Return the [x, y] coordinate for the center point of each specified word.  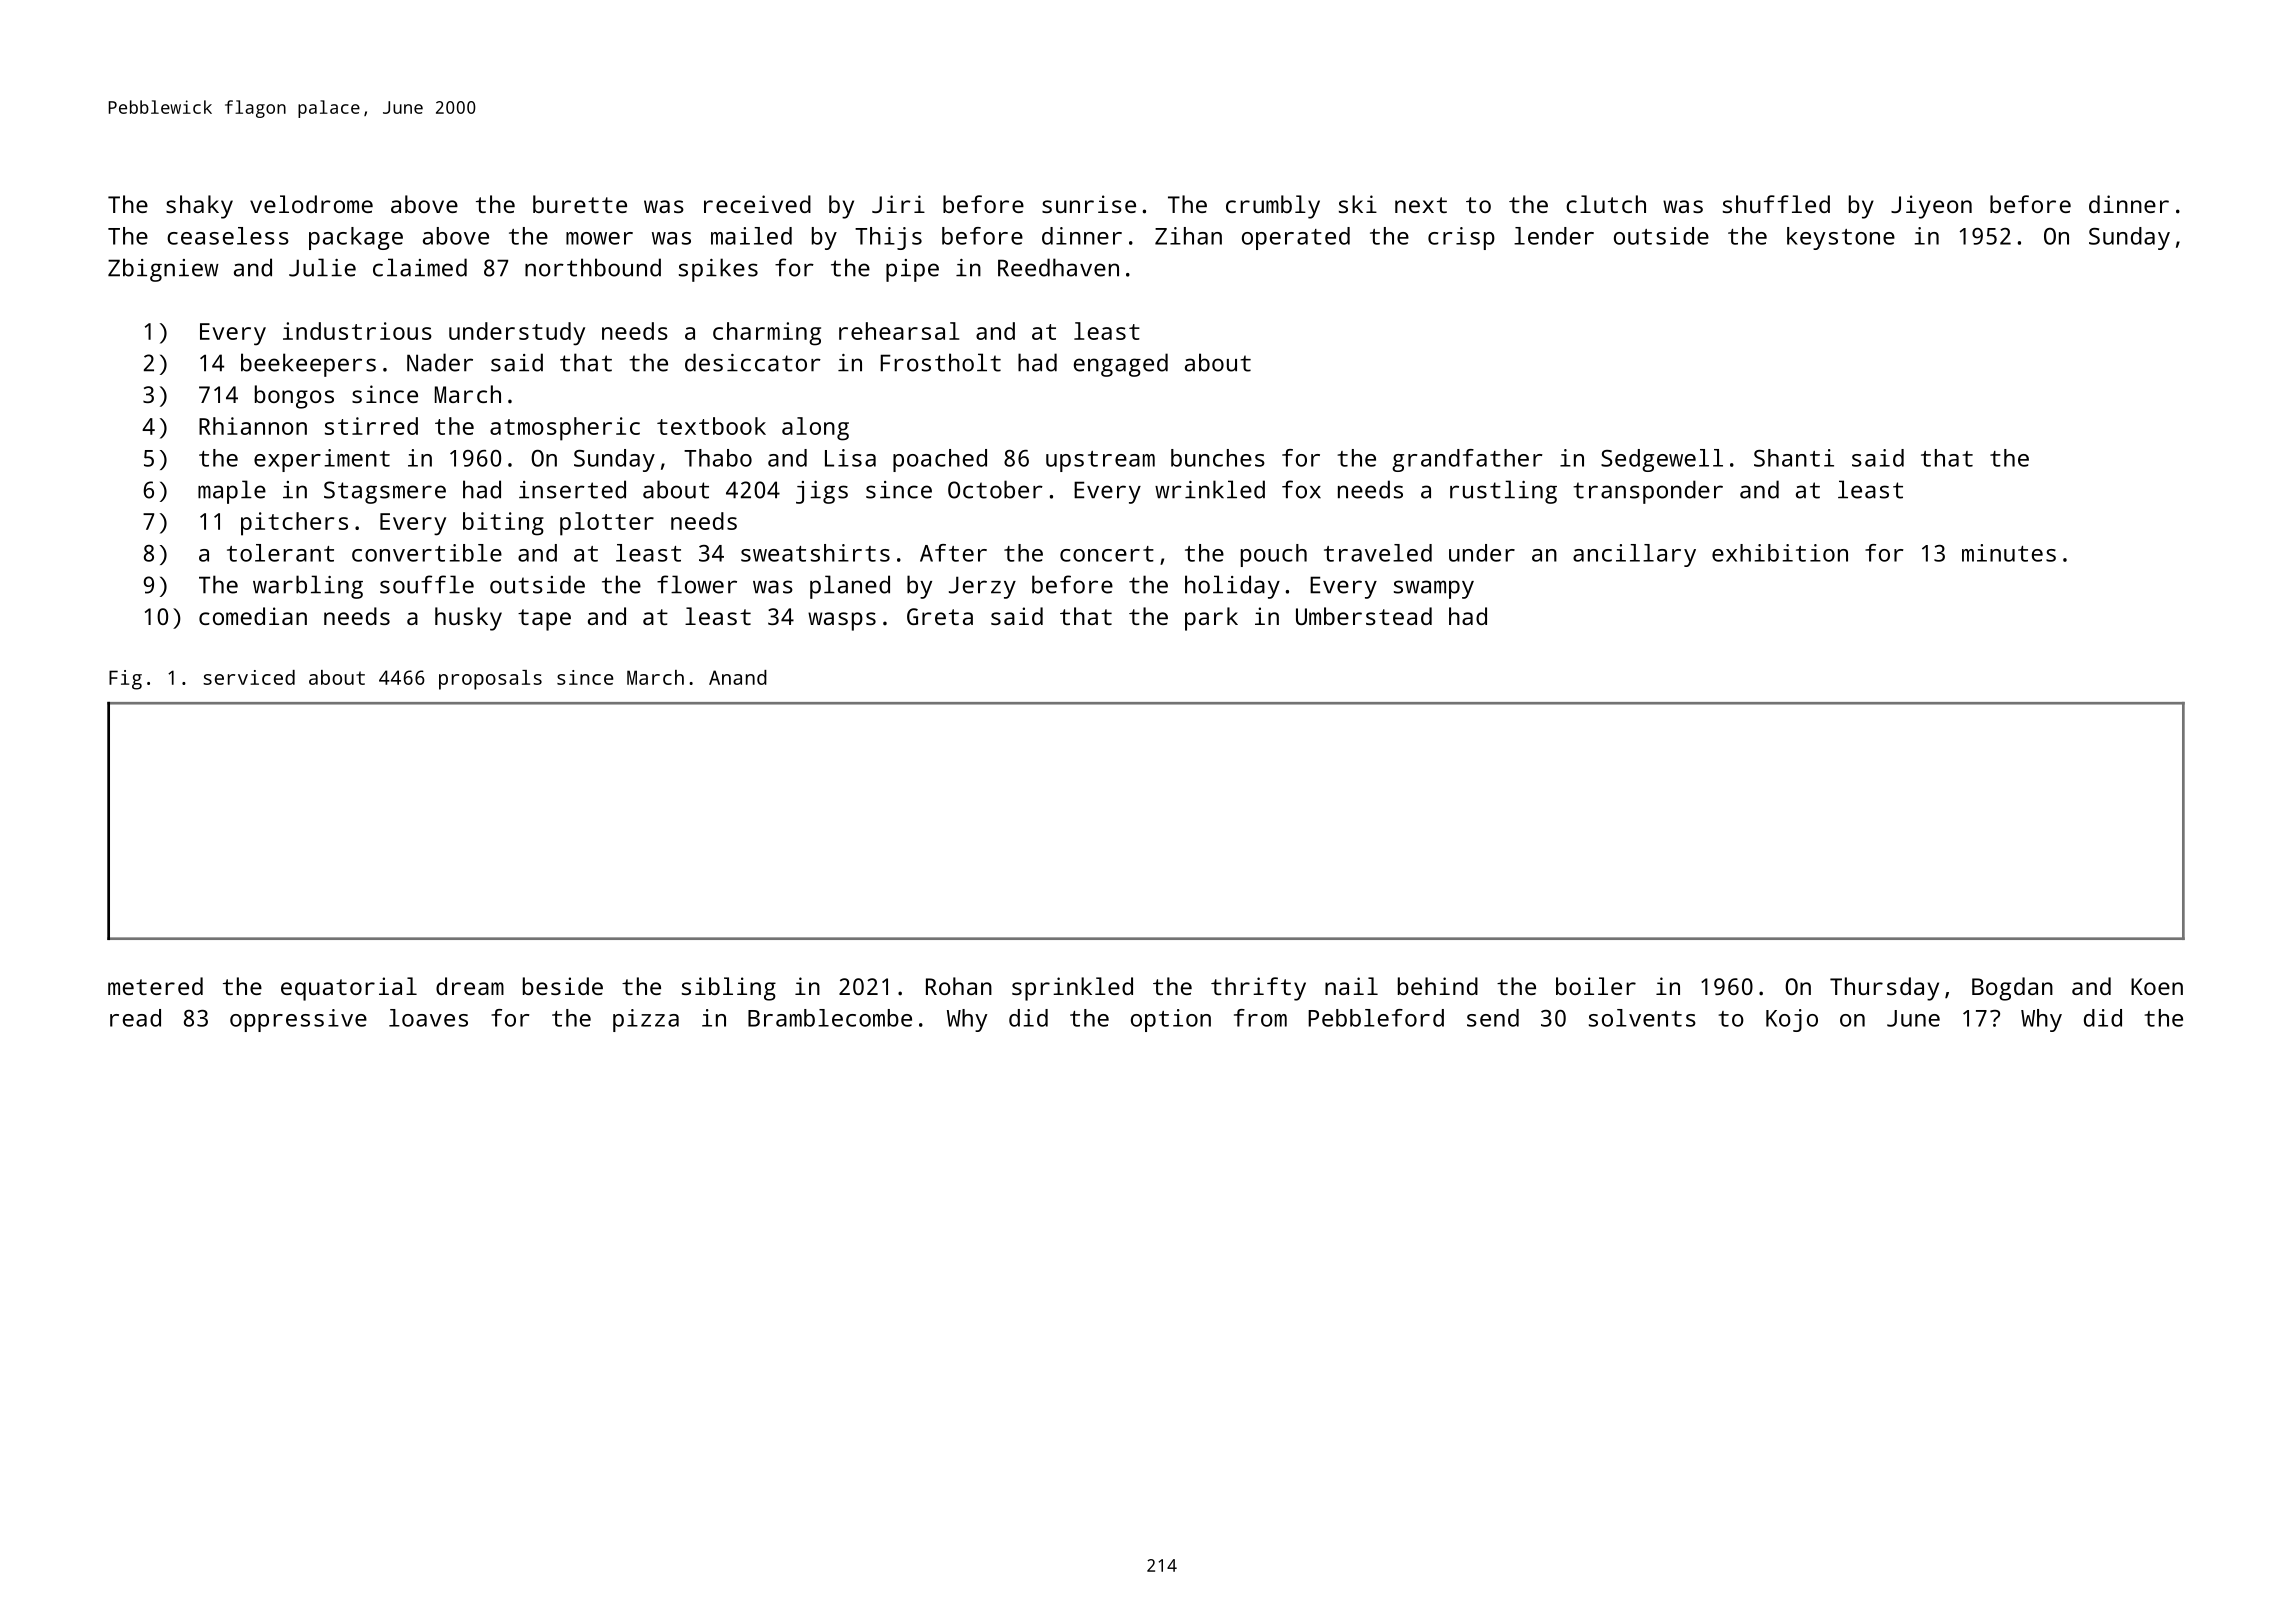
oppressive [298, 1020]
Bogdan [2012, 989]
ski [1358, 204]
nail [1351, 986]
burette [580, 204]
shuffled [1776, 204]
